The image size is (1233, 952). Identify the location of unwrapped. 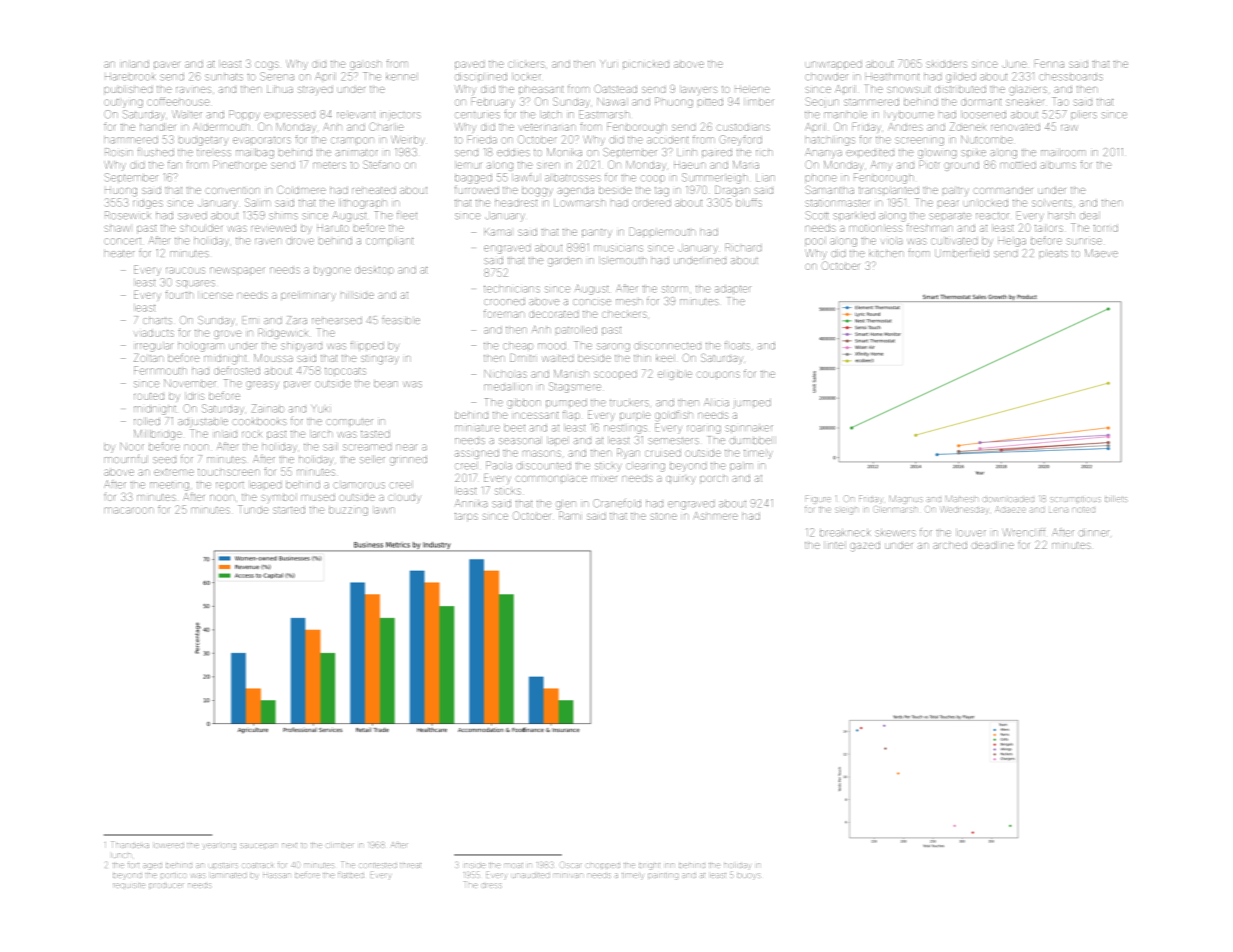
(833, 65).
